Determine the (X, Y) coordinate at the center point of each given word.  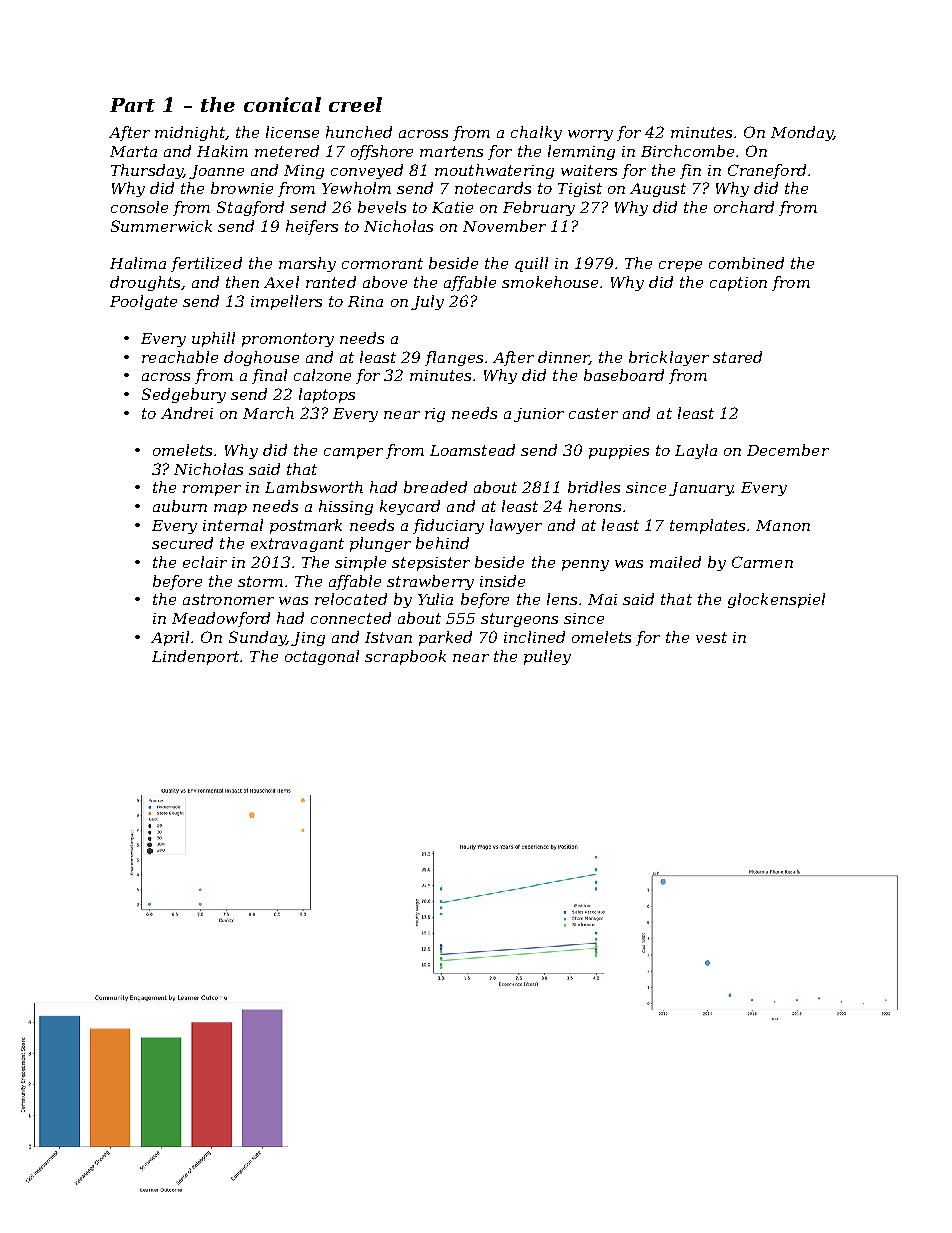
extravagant (297, 545)
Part (132, 105)
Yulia (435, 599)
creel (355, 104)
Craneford (767, 171)
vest (711, 637)
